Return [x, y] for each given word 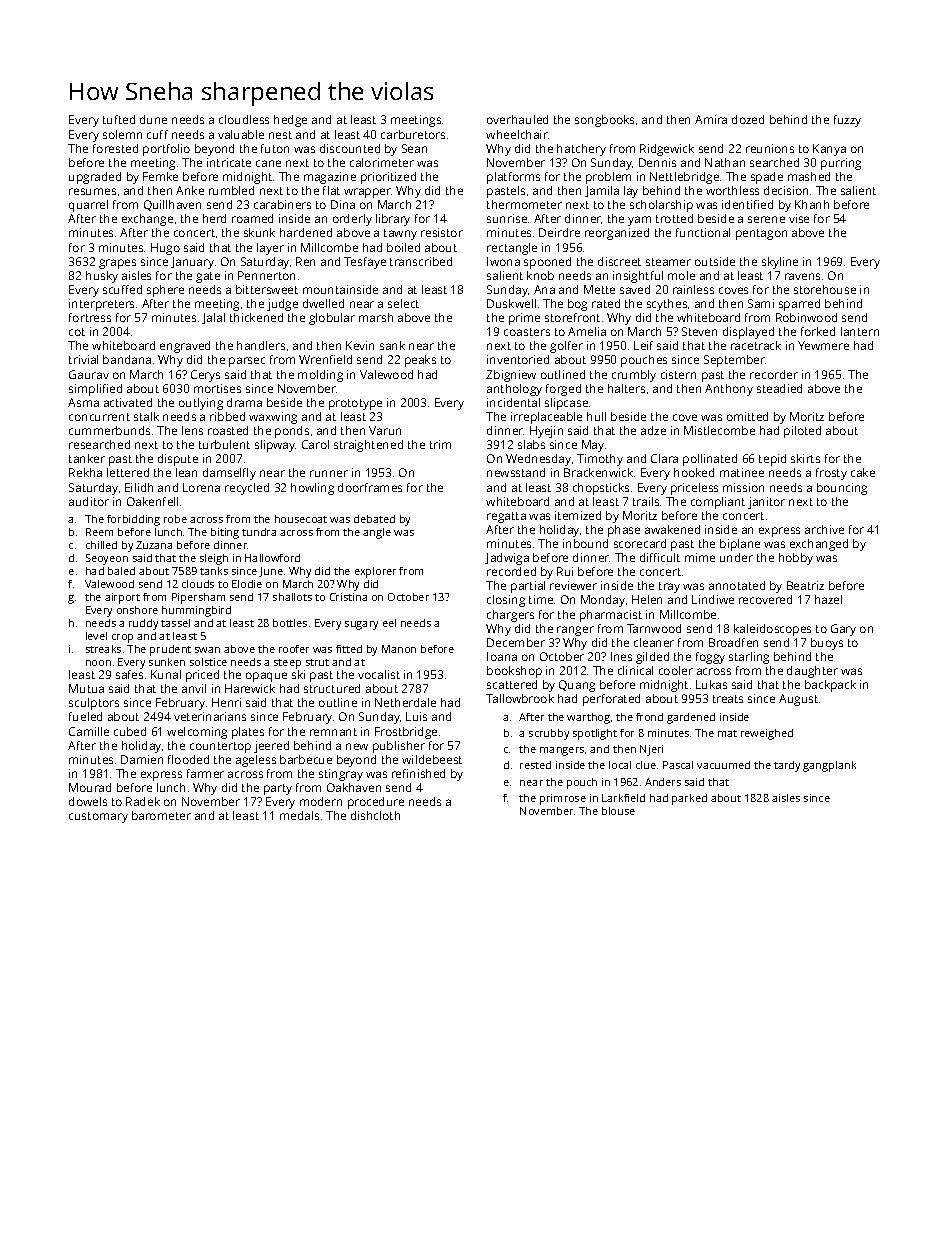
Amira [711, 119]
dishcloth [375, 815]
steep [287, 664]
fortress [90, 317]
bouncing [842, 489]
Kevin [360, 345]
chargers [510, 616]
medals [299, 815]
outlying [201, 404]
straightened [368, 446]
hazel [828, 599]
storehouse [825, 289]
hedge [290, 121]
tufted [119, 119]
